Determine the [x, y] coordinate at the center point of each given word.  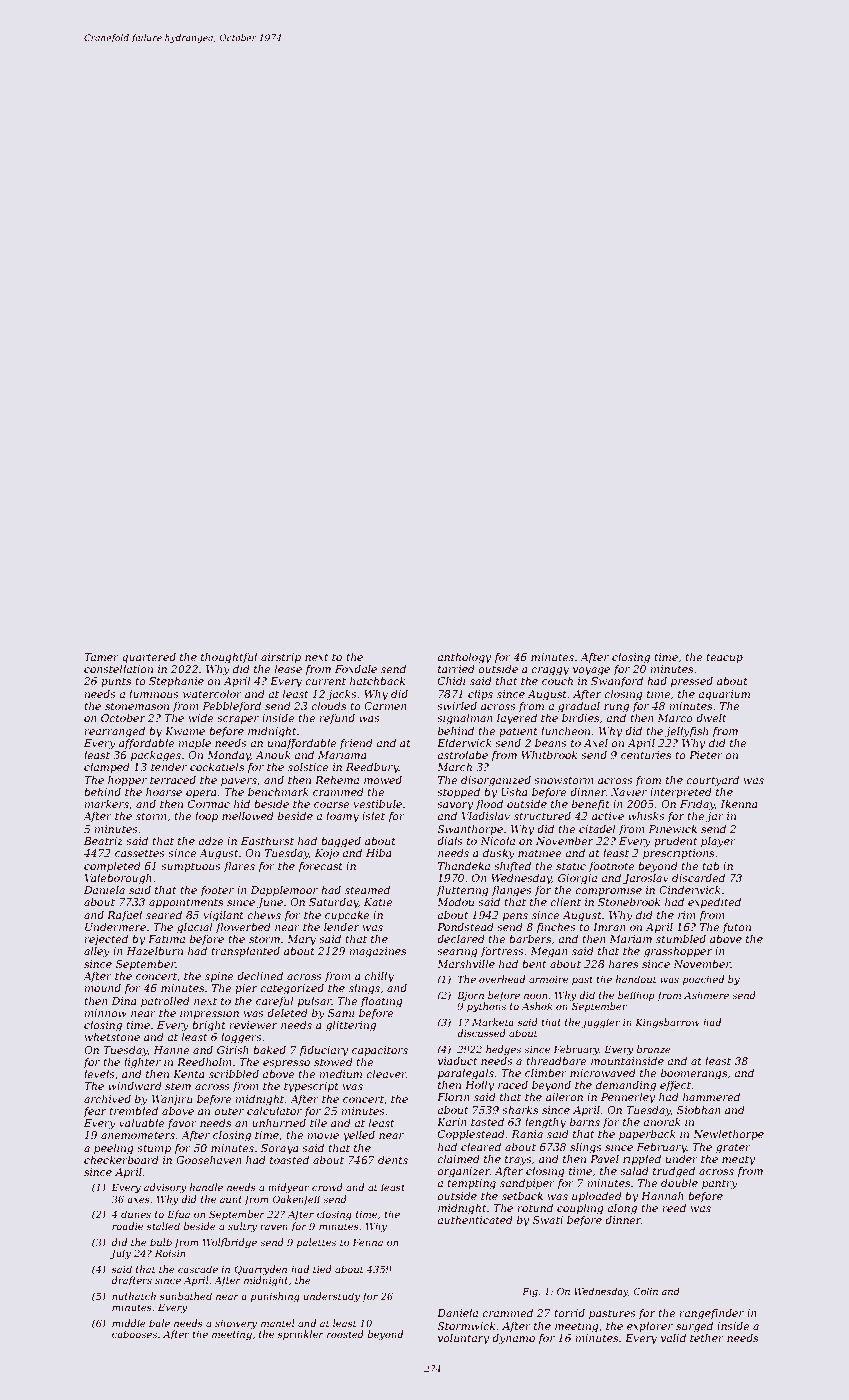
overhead [502, 979]
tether [707, 1338]
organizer [463, 1172]
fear [94, 1112]
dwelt [711, 718]
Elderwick [464, 743]
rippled [642, 1160]
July [120, 1254]
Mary [301, 940]
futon [736, 928]
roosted [345, 1334]
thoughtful [229, 658]
